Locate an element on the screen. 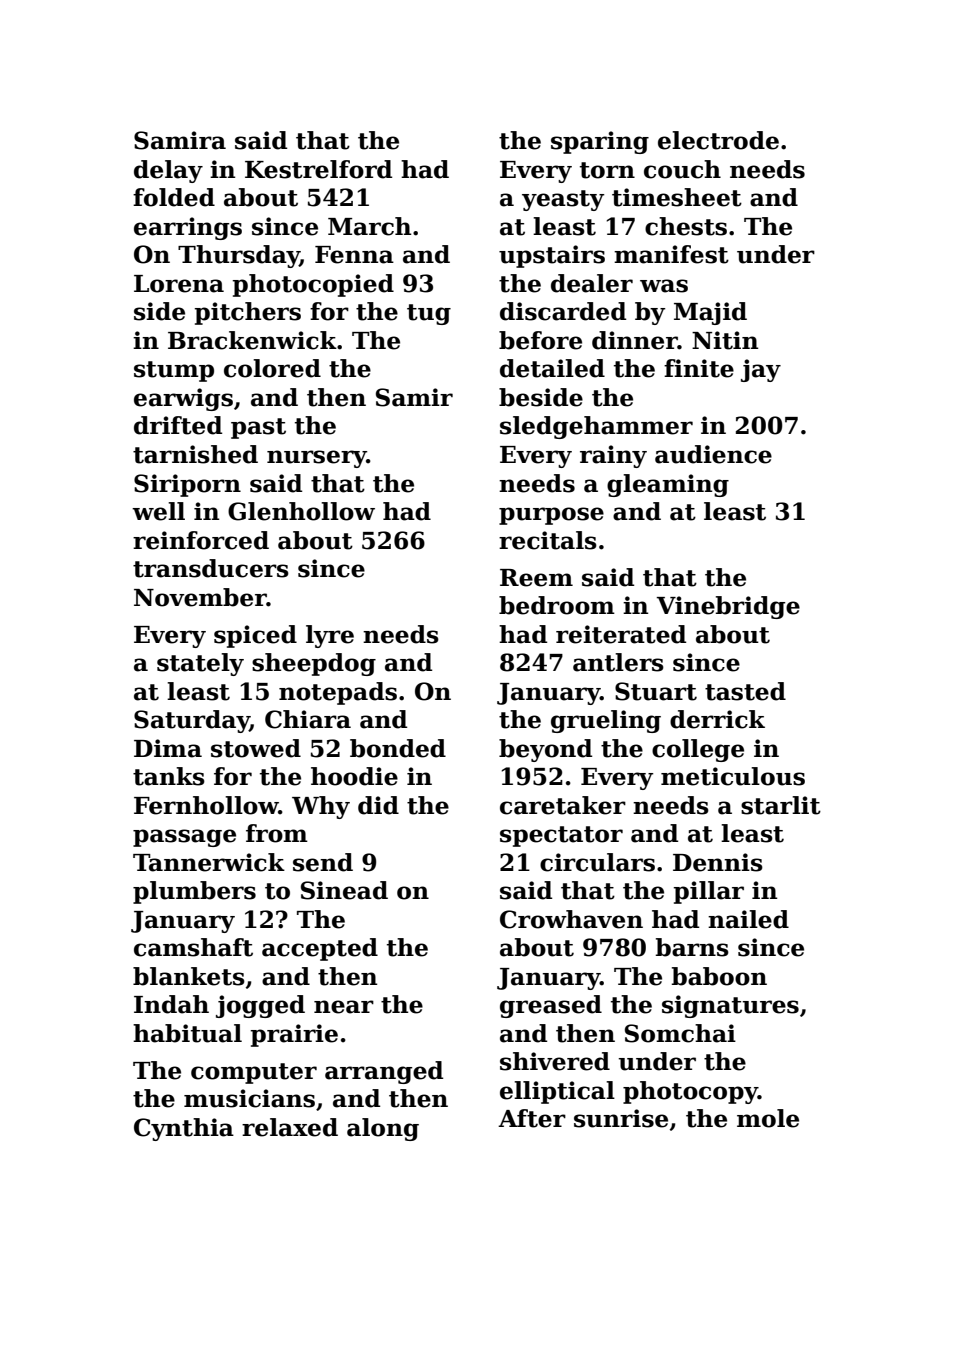  blankets is located at coordinates (189, 976).
